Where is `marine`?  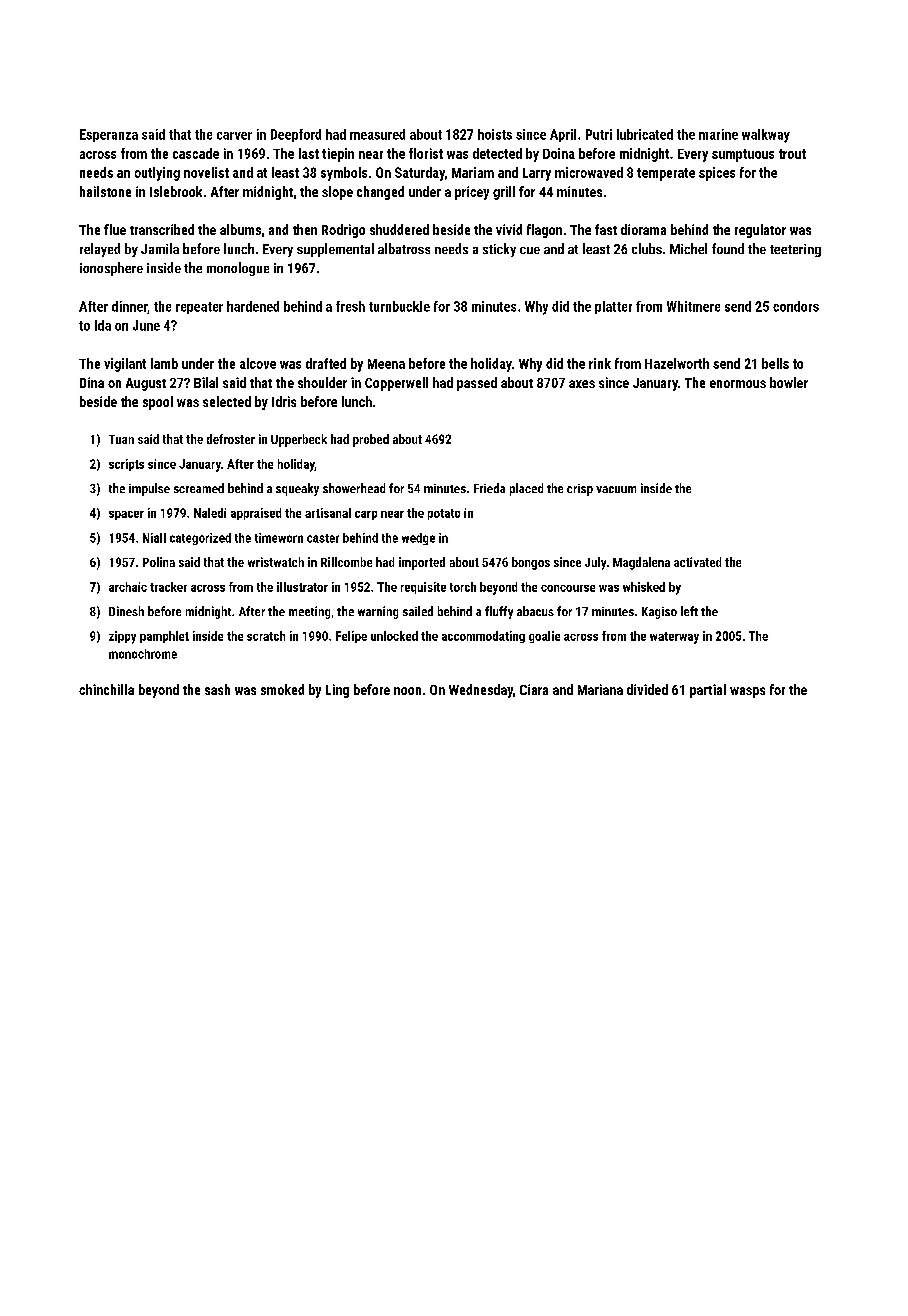
marine is located at coordinates (718, 134).
